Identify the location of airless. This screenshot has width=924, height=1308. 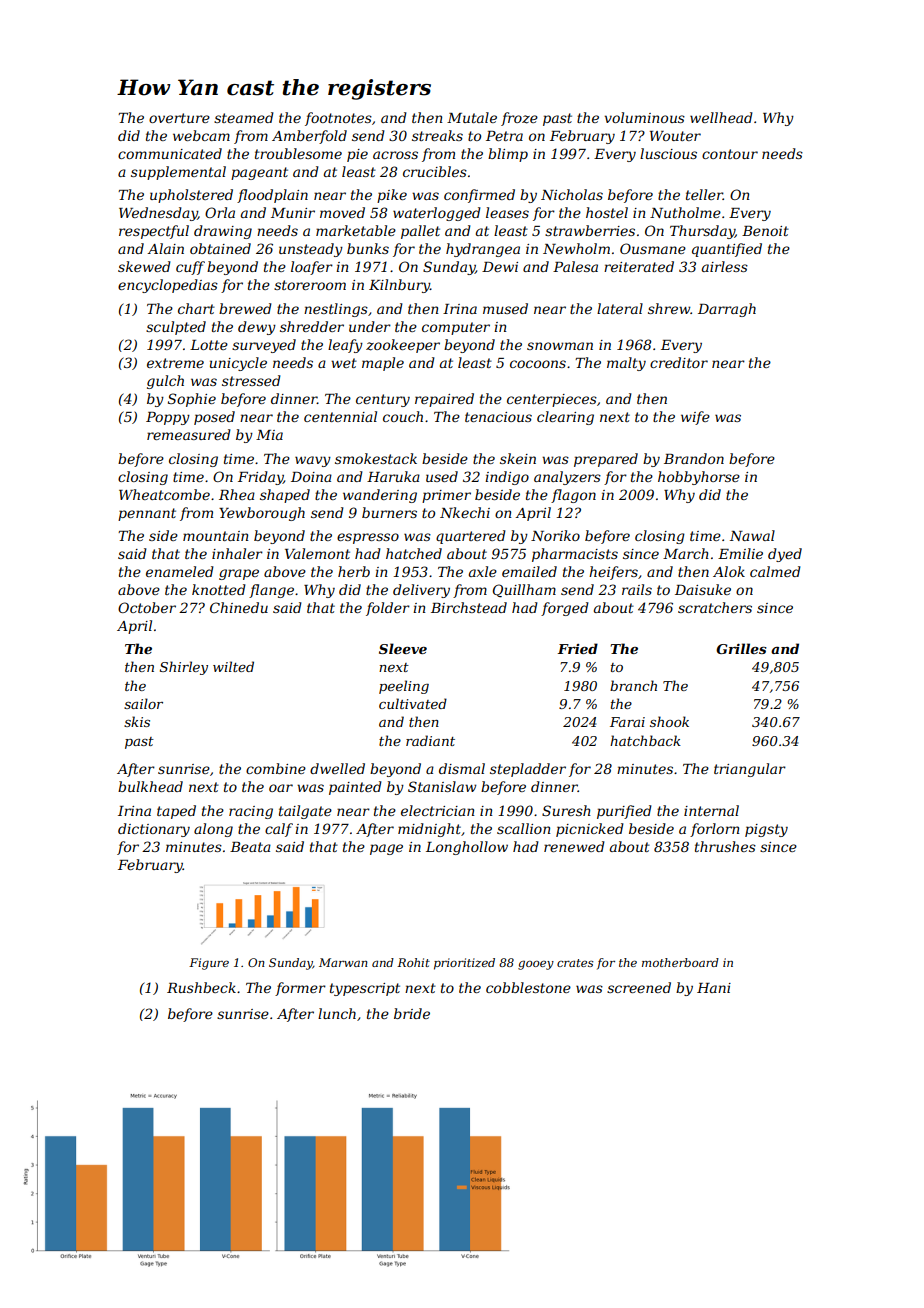
(725, 266).
